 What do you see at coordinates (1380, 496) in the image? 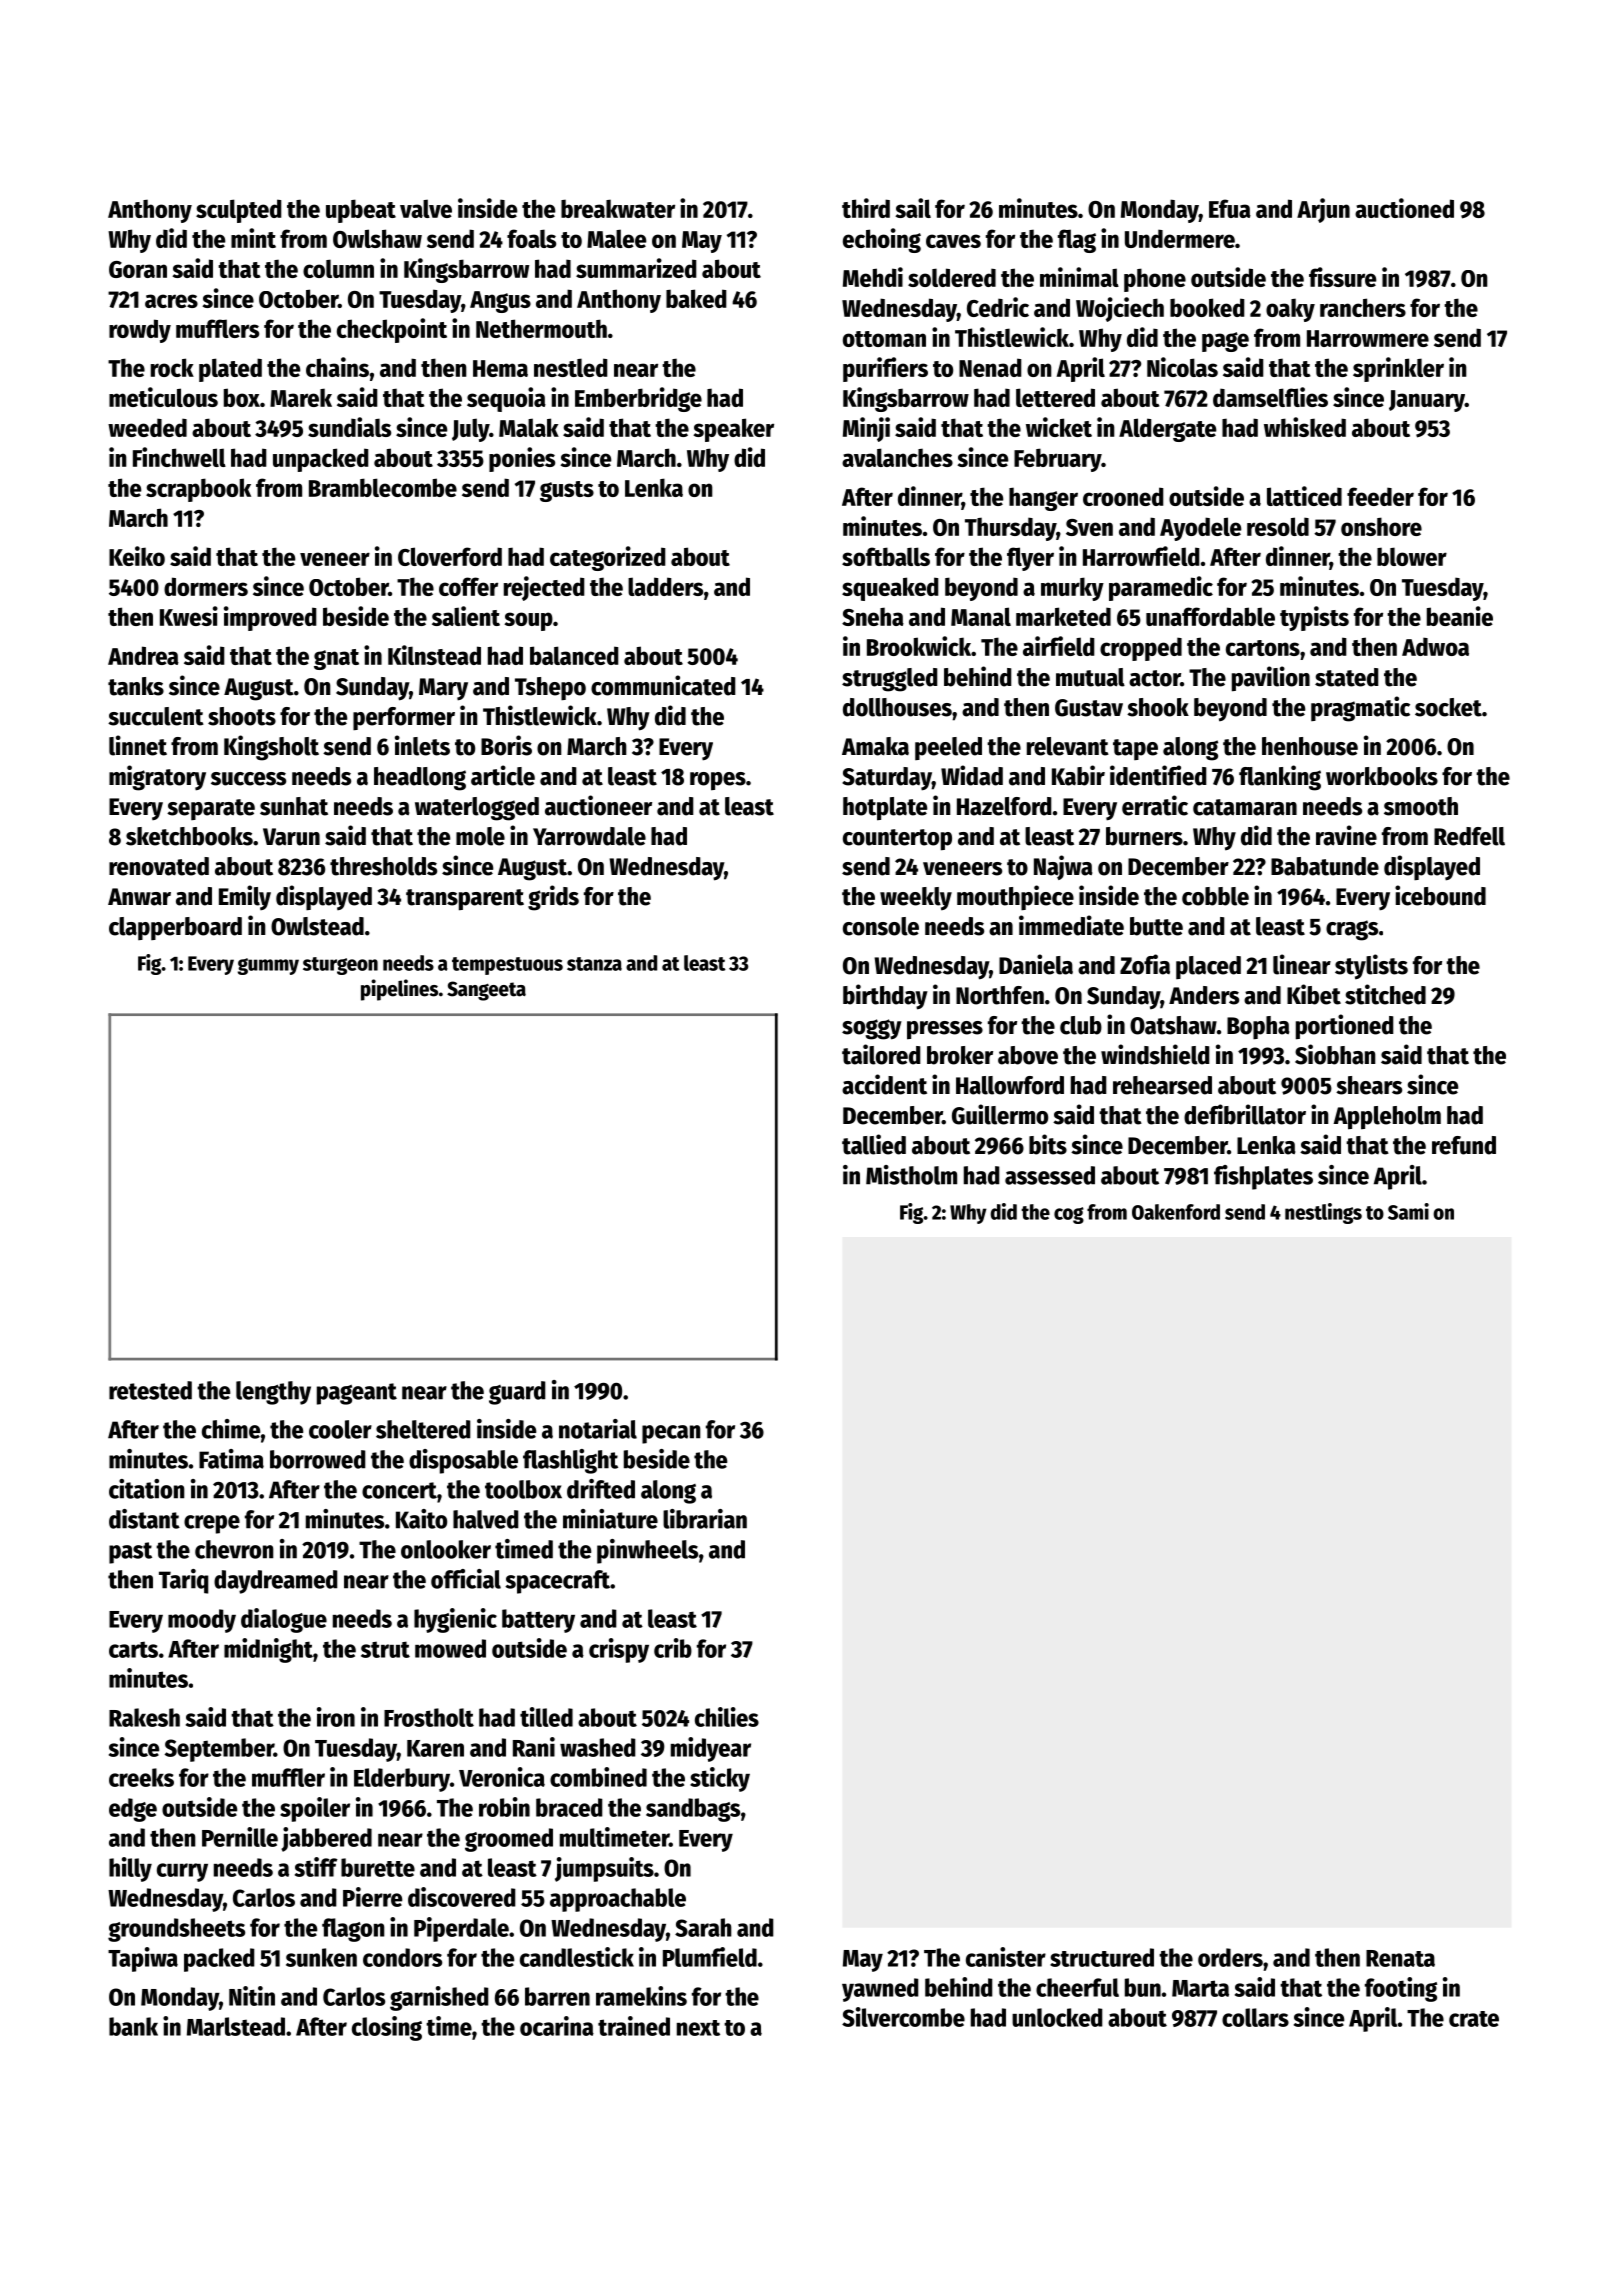
I see `feeder` at bounding box center [1380, 496].
